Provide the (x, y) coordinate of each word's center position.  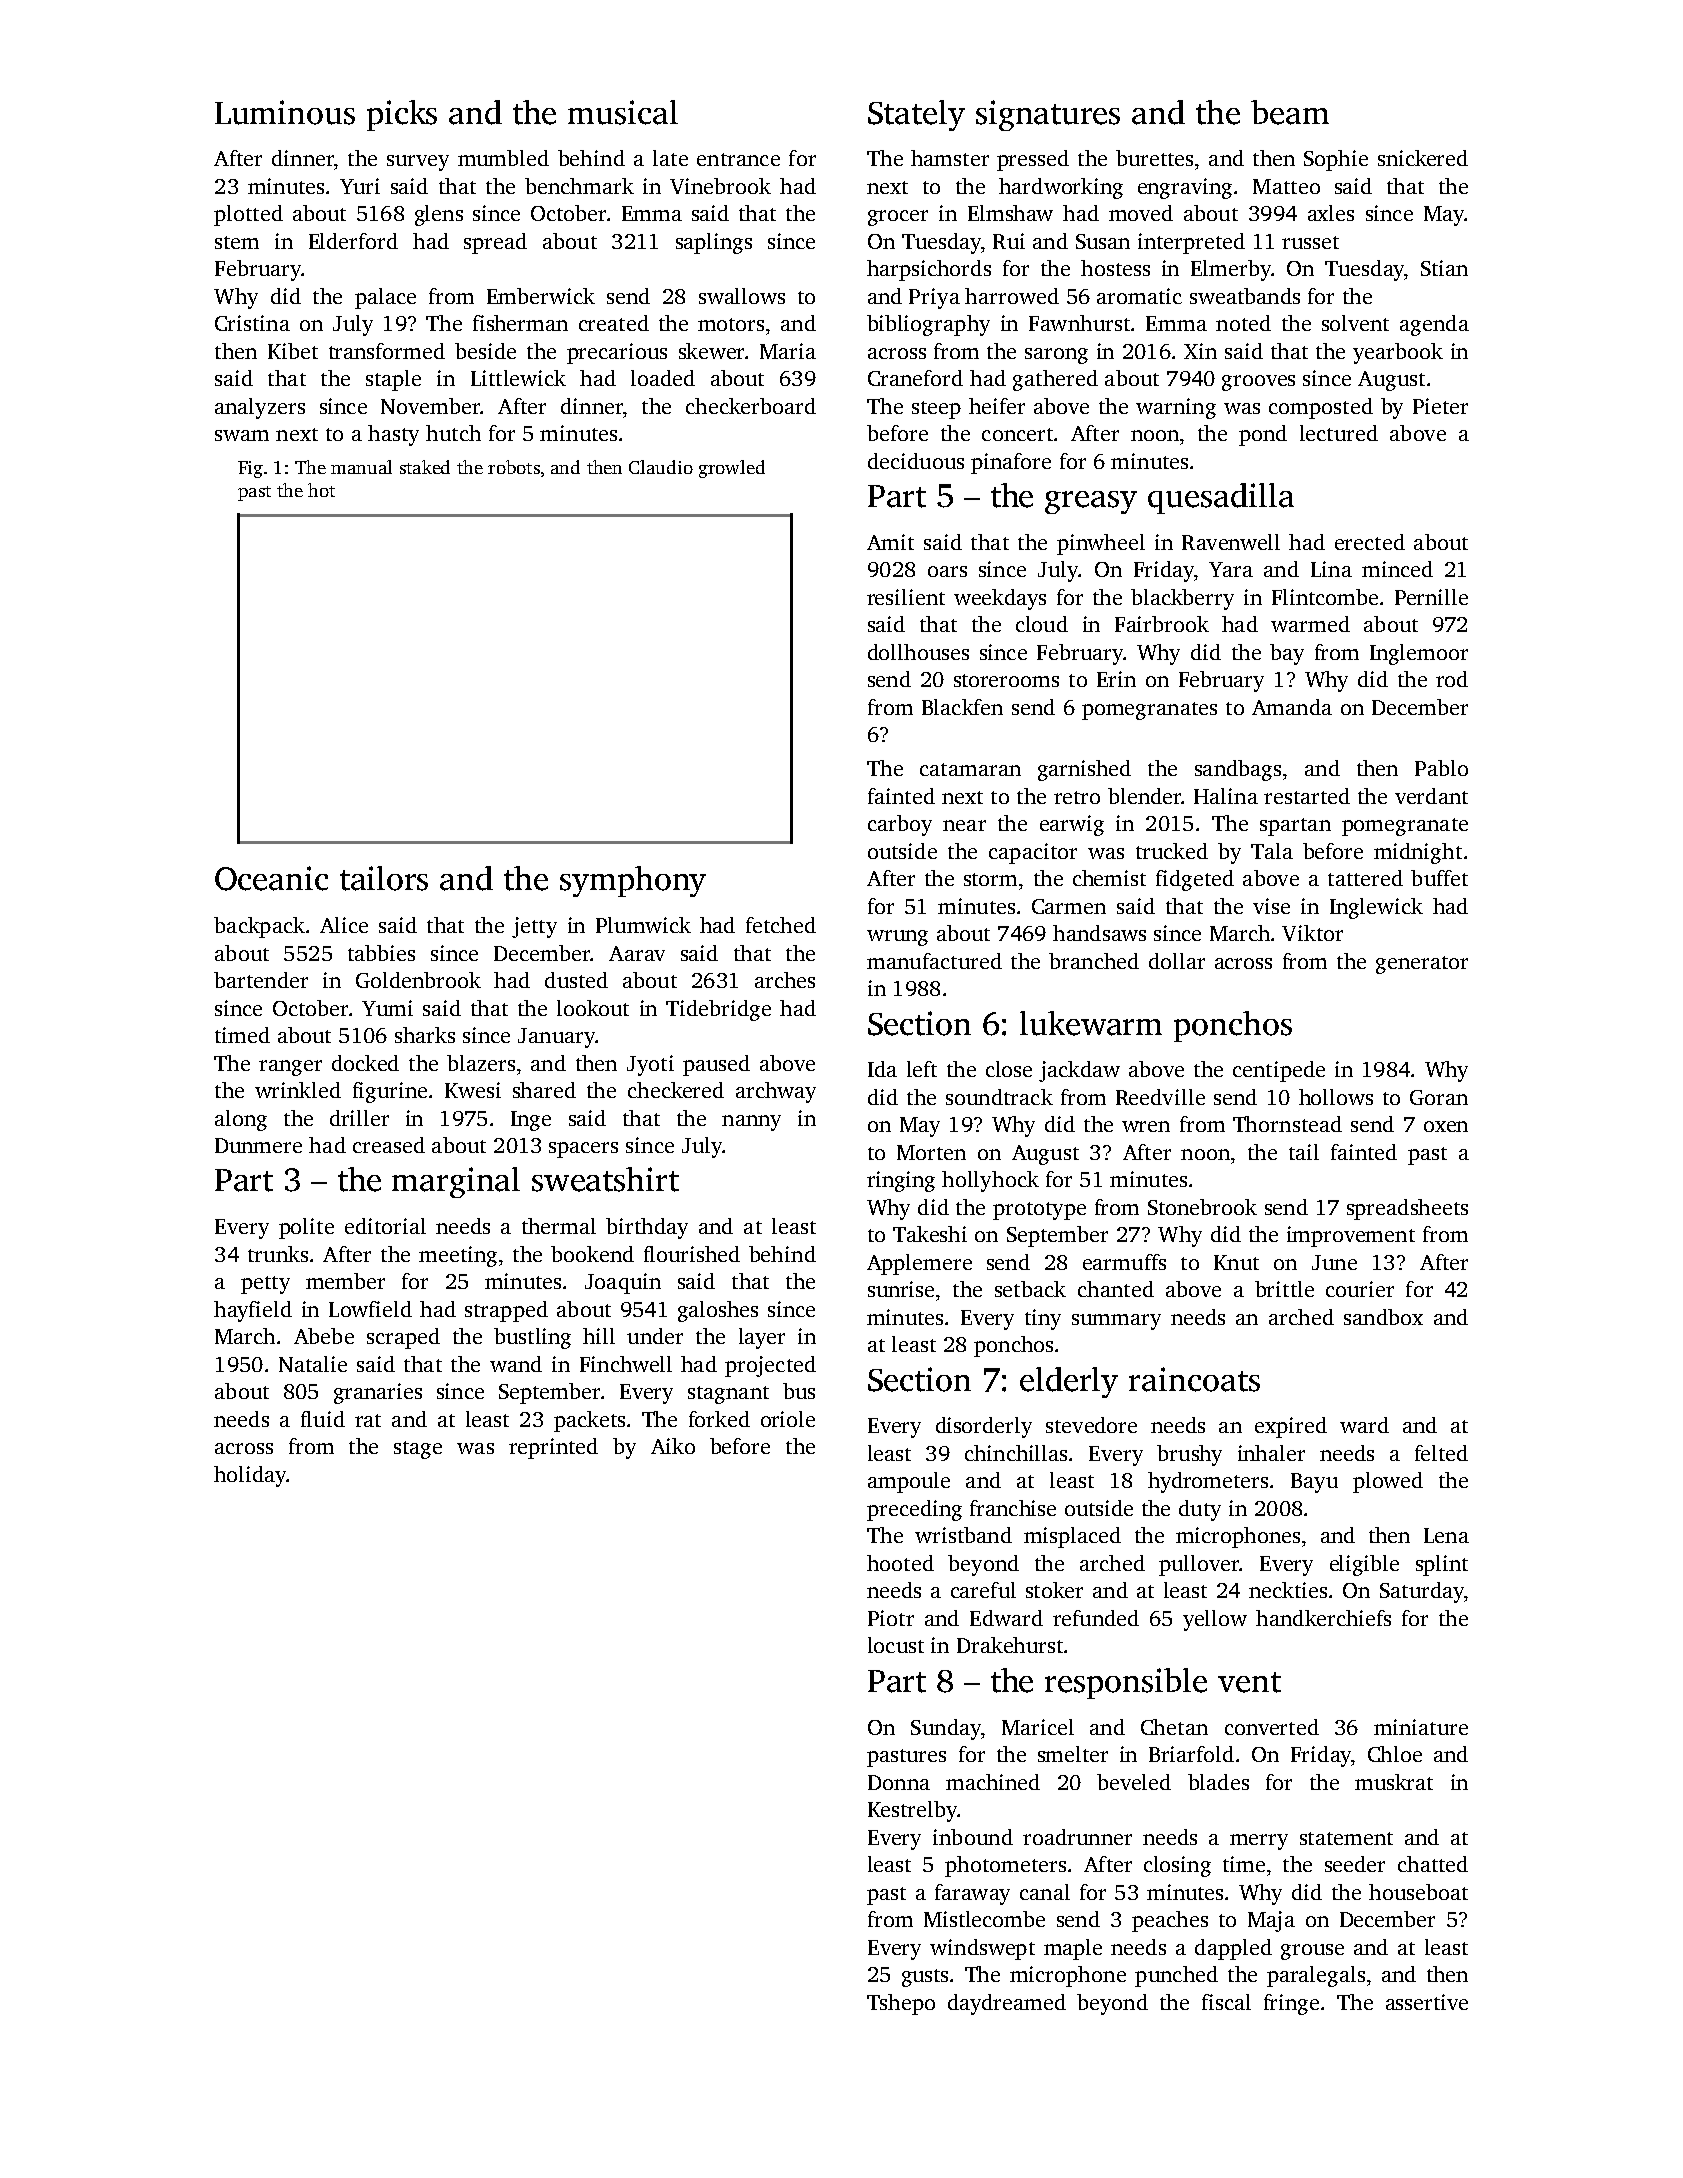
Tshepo (901, 2004)
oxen (1446, 1126)
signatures (1048, 115)
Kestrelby (912, 1811)
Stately (916, 115)
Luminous (285, 112)
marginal (456, 1182)
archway (776, 1092)
